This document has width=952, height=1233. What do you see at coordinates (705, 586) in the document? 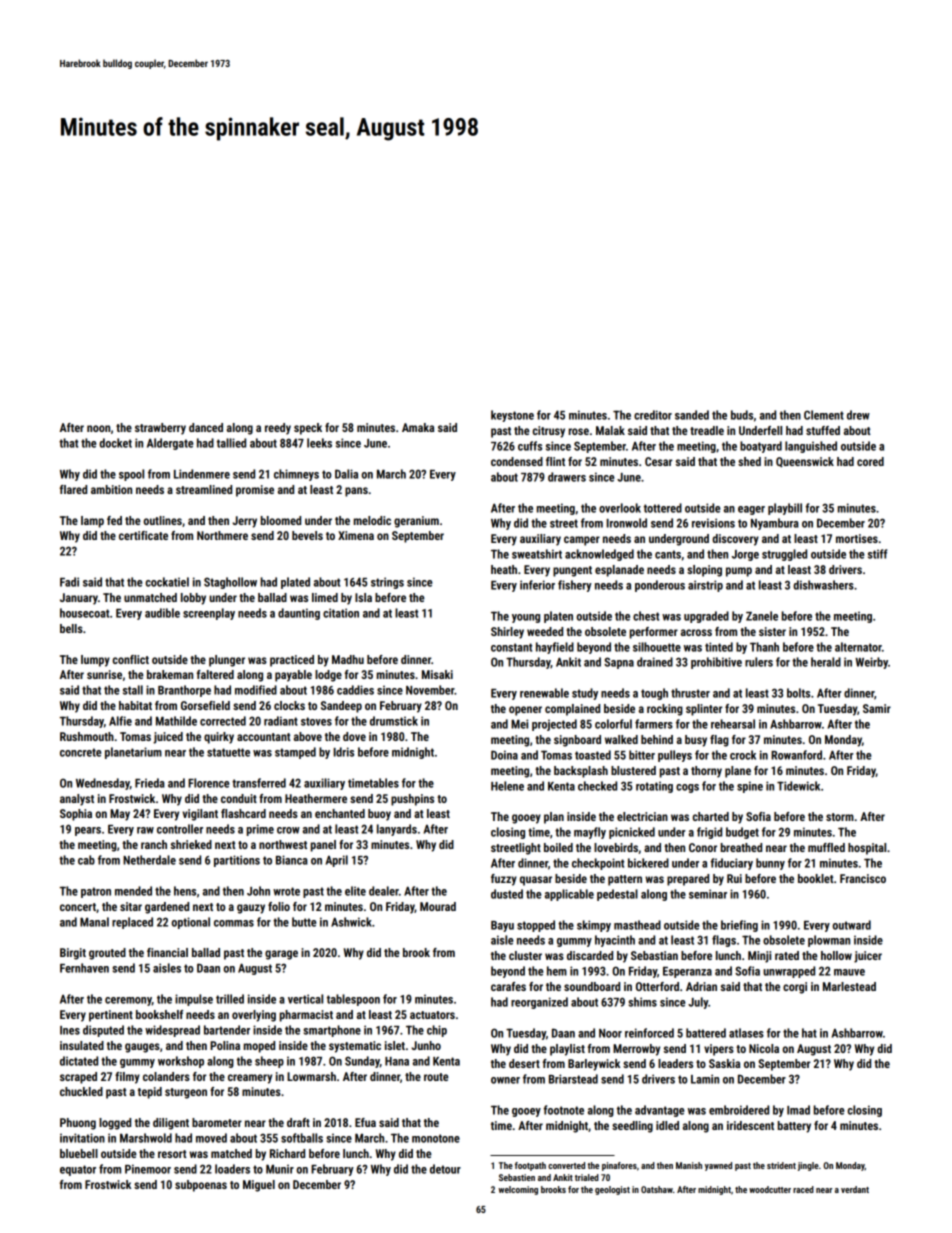
I see `airstrip` at bounding box center [705, 586].
